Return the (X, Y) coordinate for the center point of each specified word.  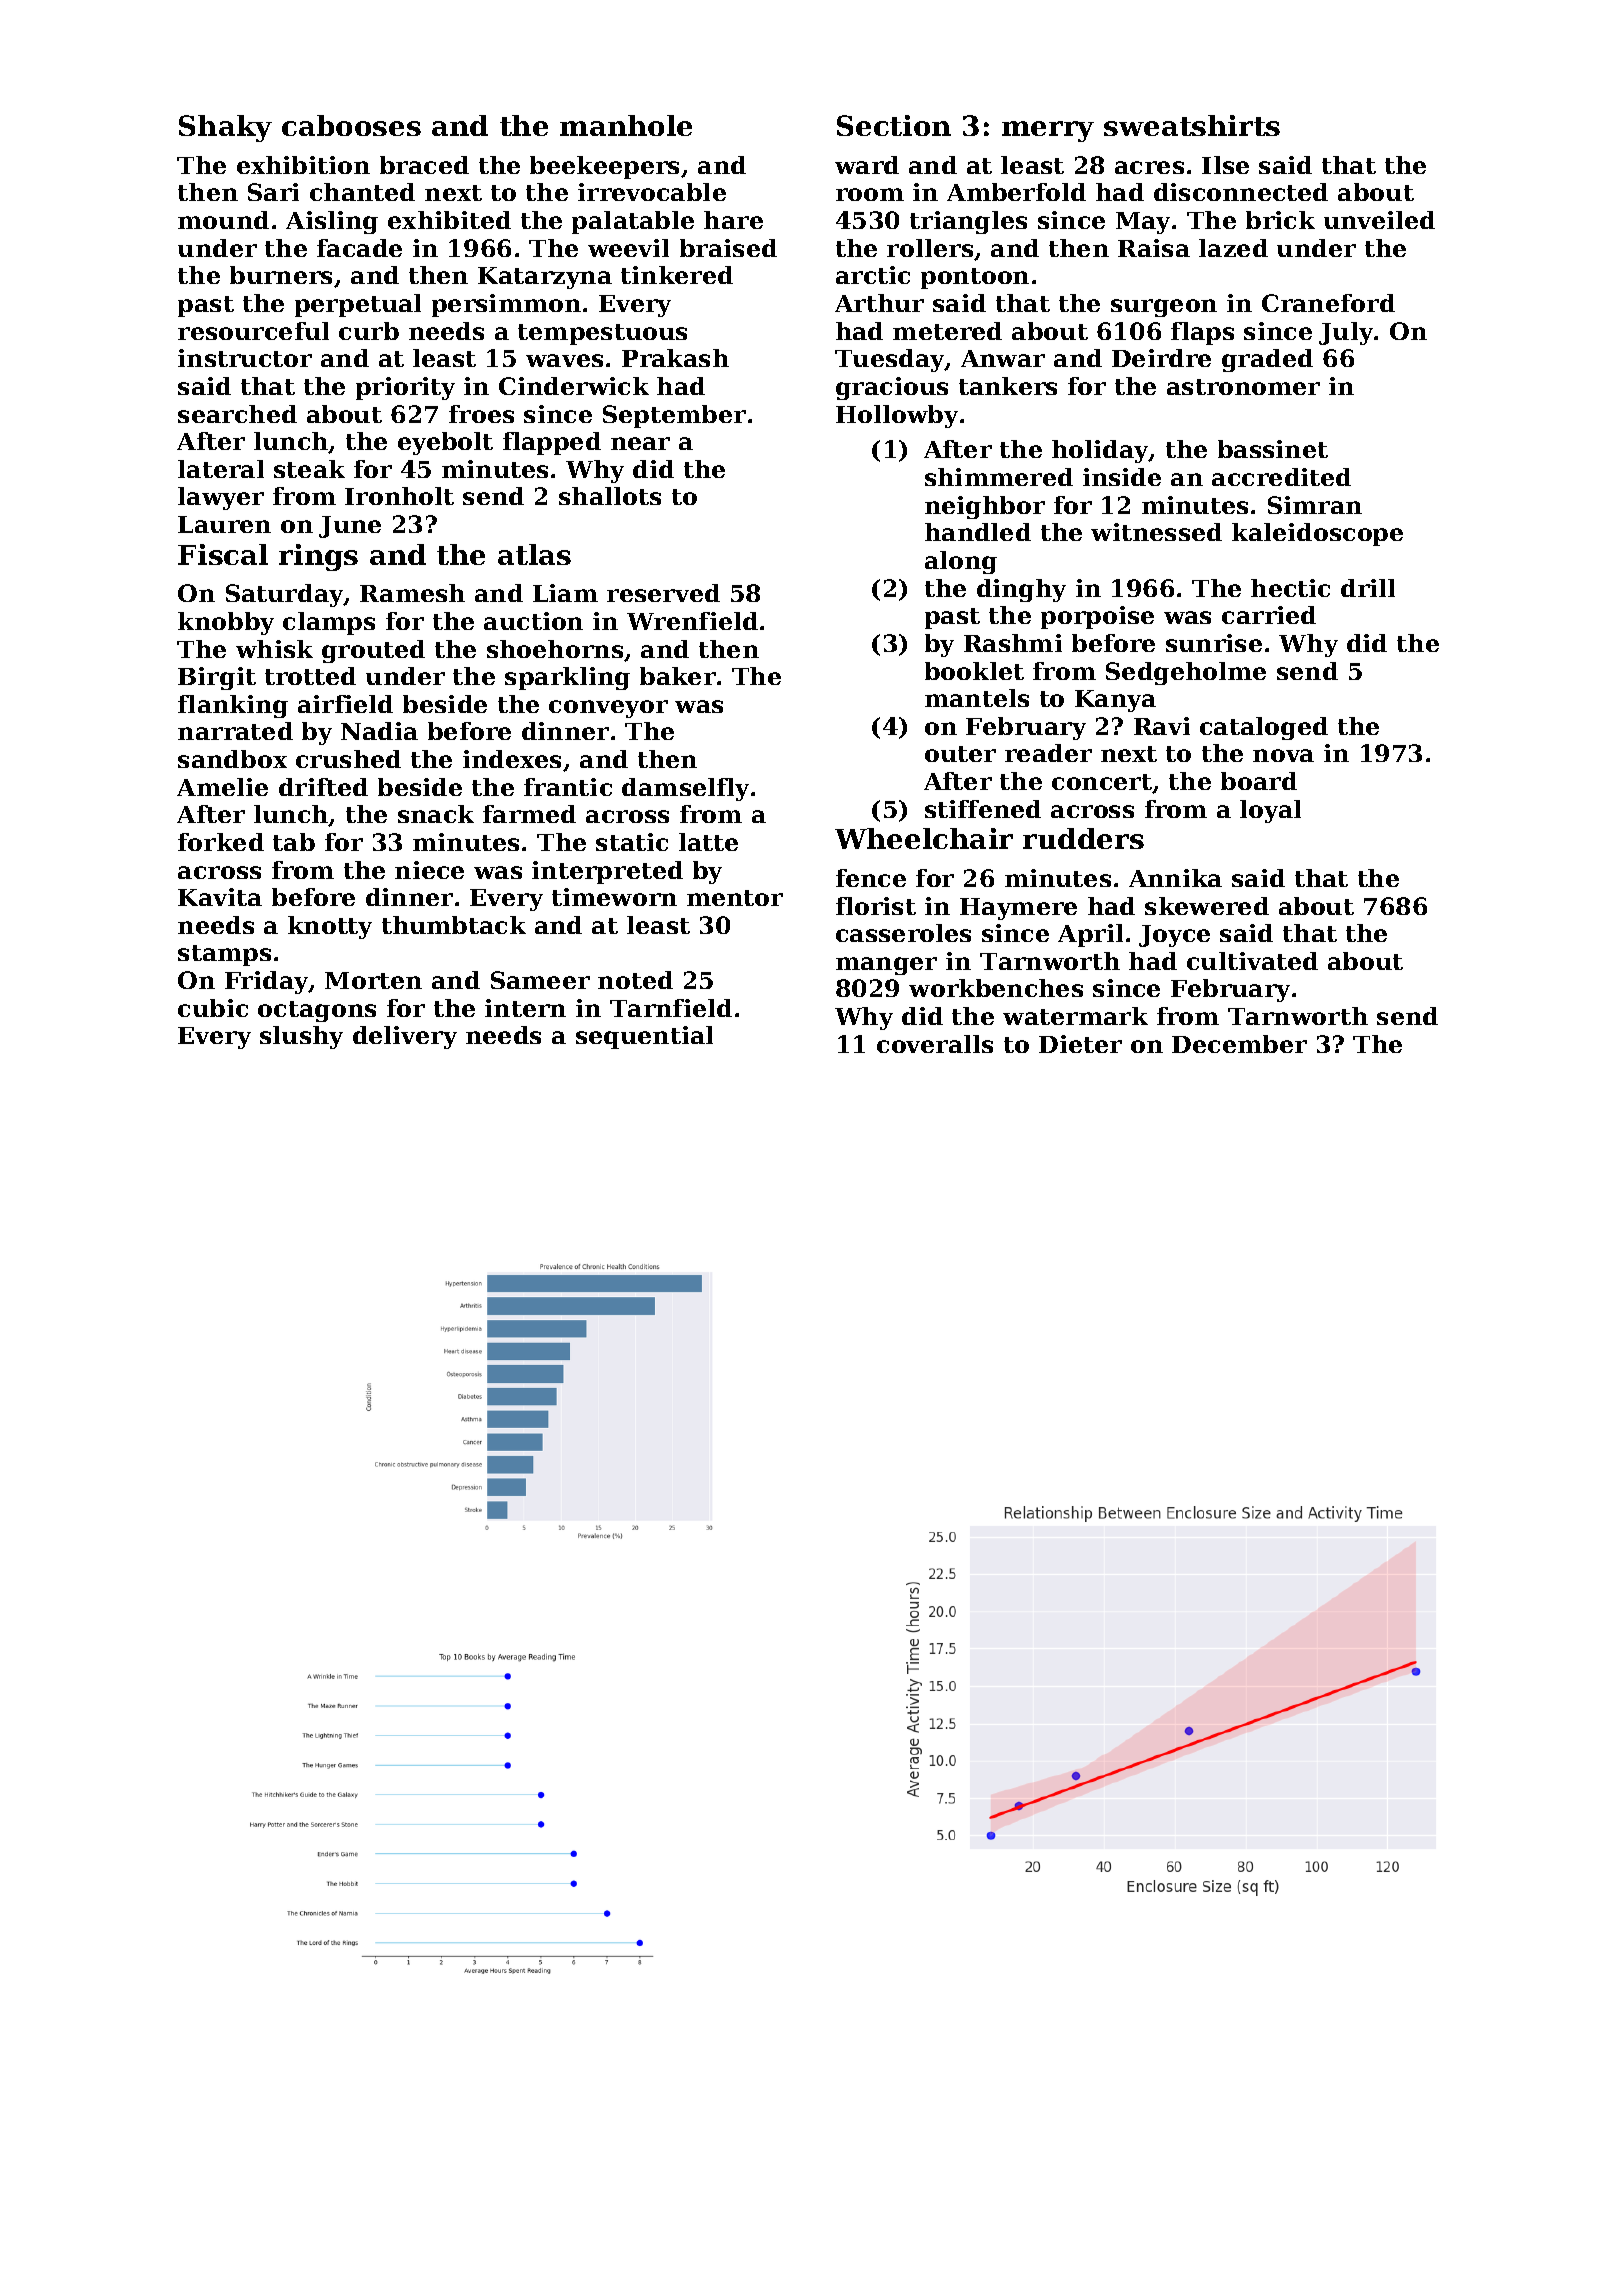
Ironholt (399, 496)
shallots (610, 496)
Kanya (1115, 701)
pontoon (975, 278)
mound (223, 220)
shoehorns (555, 649)
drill (1368, 588)
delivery (405, 1037)
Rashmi (1013, 643)
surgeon (1164, 308)
